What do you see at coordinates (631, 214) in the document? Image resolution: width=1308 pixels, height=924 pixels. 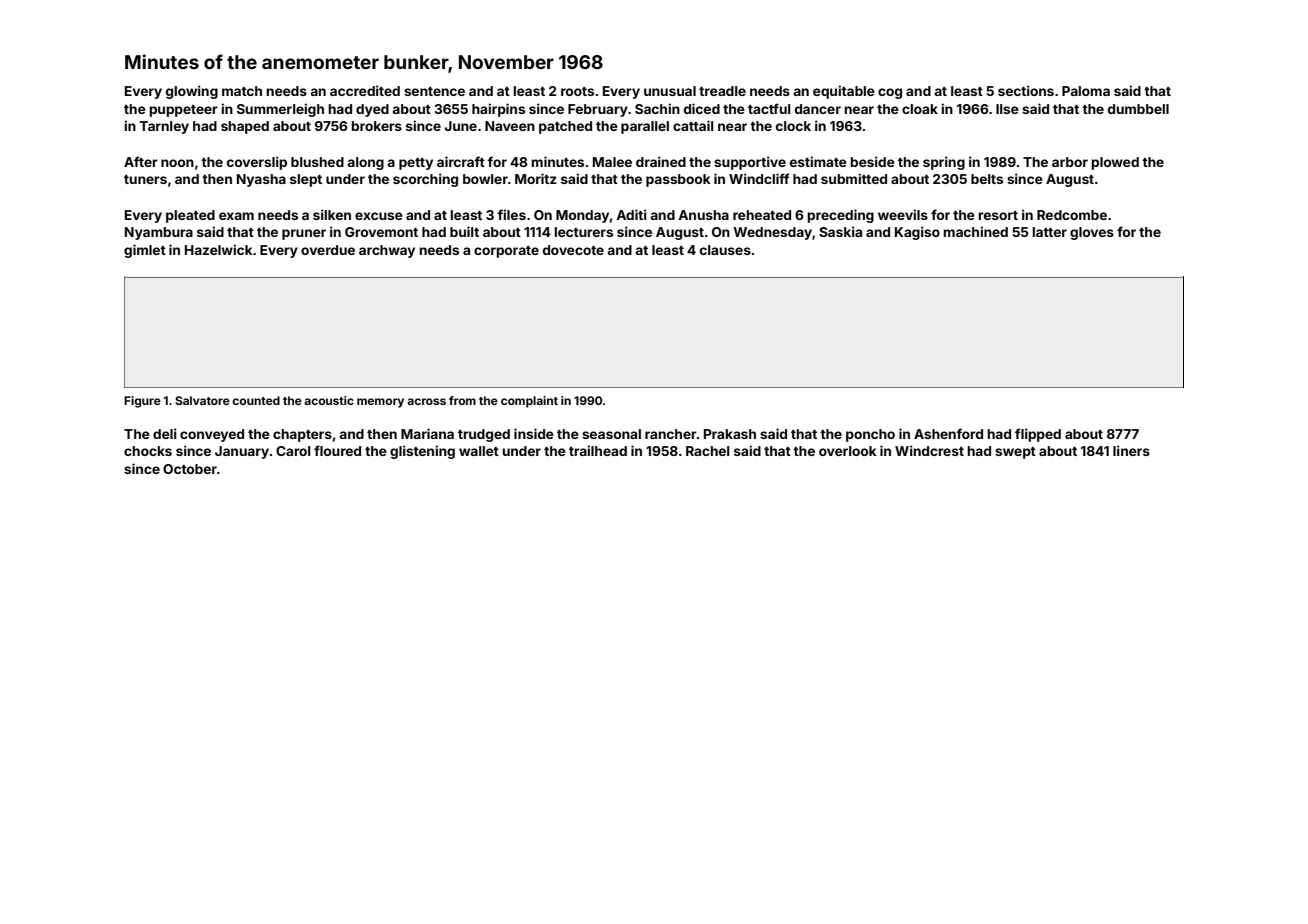 I see `Aditi` at bounding box center [631, 214].
